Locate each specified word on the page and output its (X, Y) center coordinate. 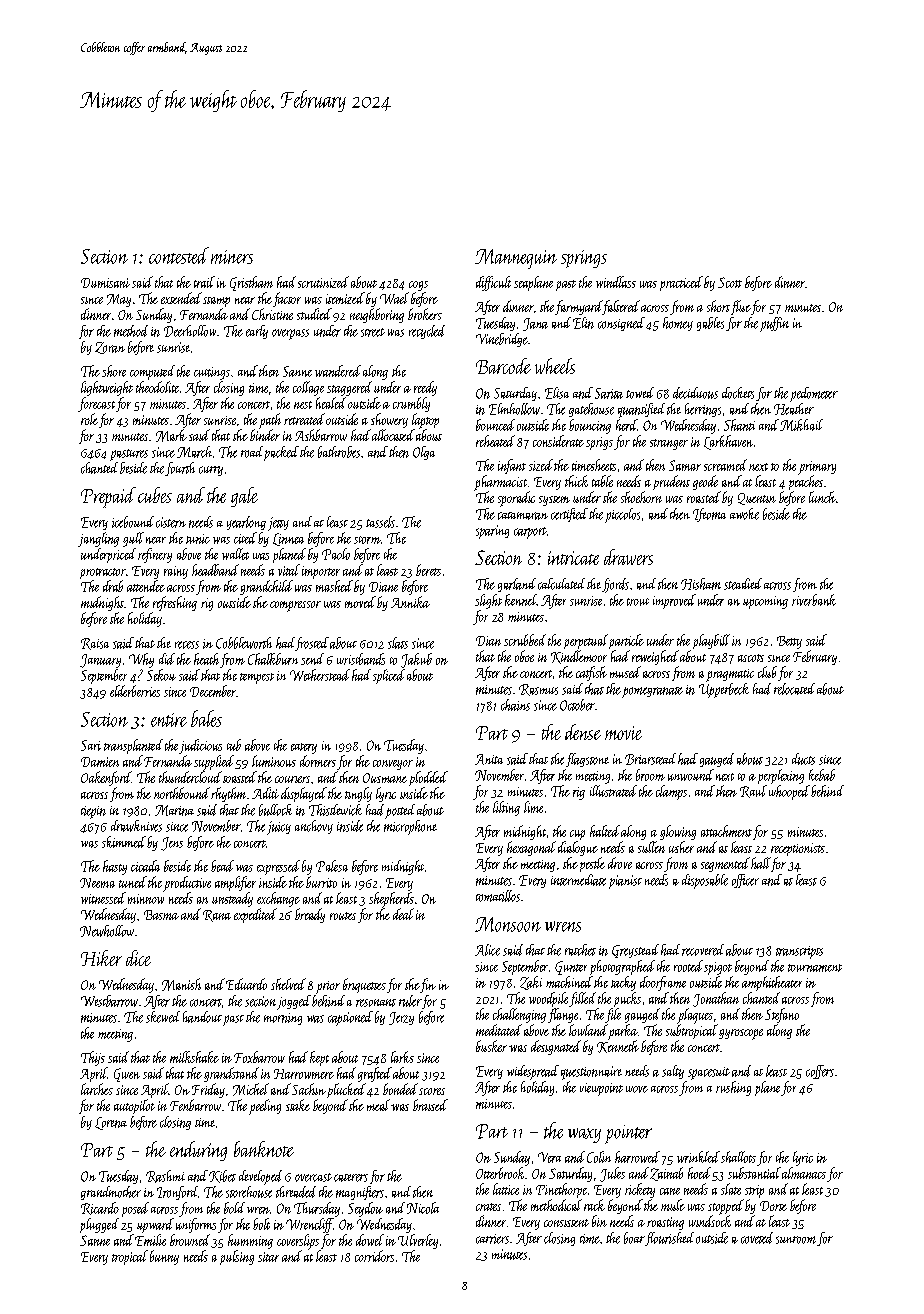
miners (232, 257)
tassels (380, 522)
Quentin (757, 499)
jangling (98, 539)
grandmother (111, 1193)
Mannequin (516, 259)
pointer (628, 1134)
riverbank (814, 600)
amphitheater (772, 983)
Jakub (416, 660)
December (213, 691)
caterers (351, 1178)
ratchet (580, 950)
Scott (730, 282)
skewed (163, 1017)
